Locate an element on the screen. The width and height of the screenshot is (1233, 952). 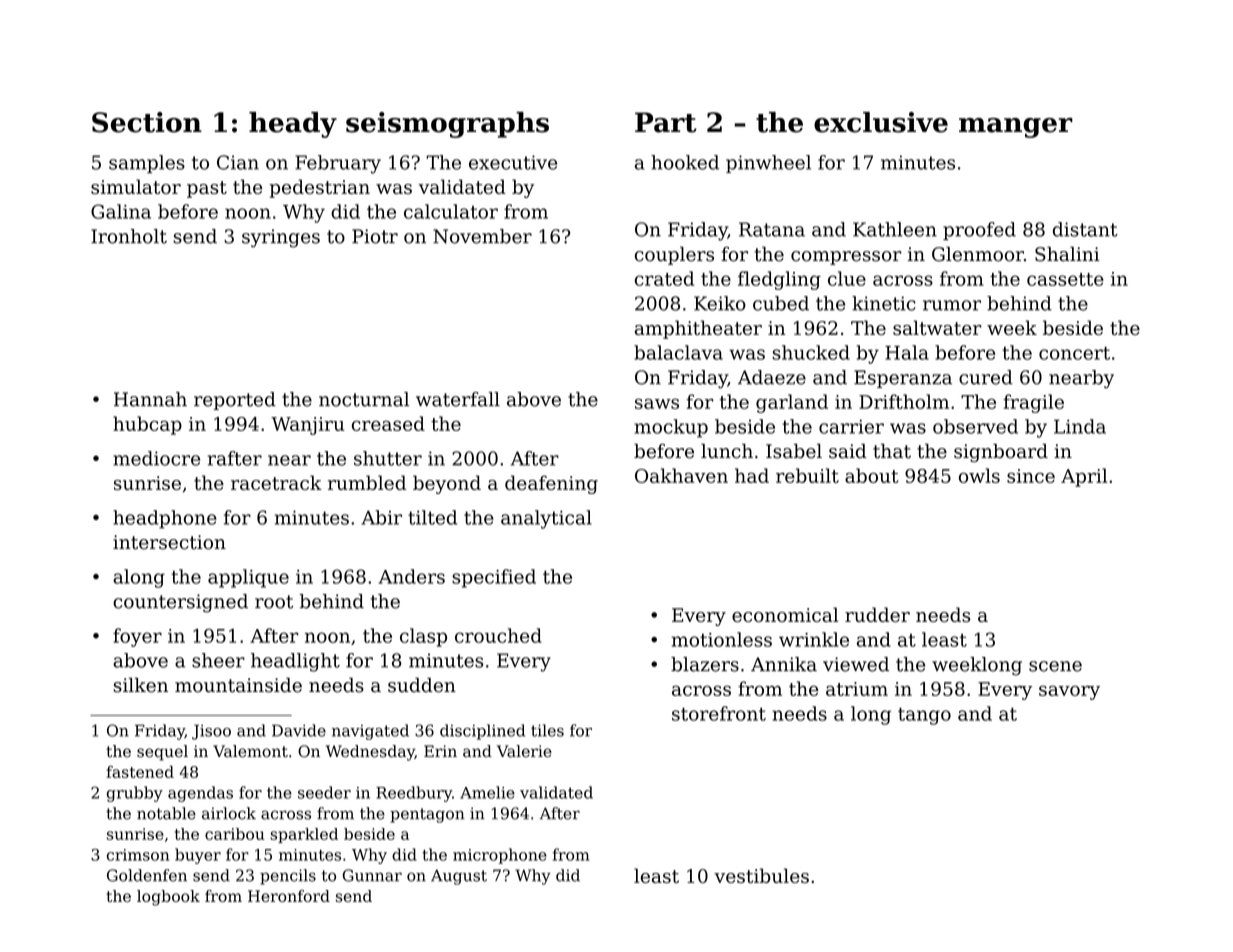
seeder is located at coordinates (324, 792).
